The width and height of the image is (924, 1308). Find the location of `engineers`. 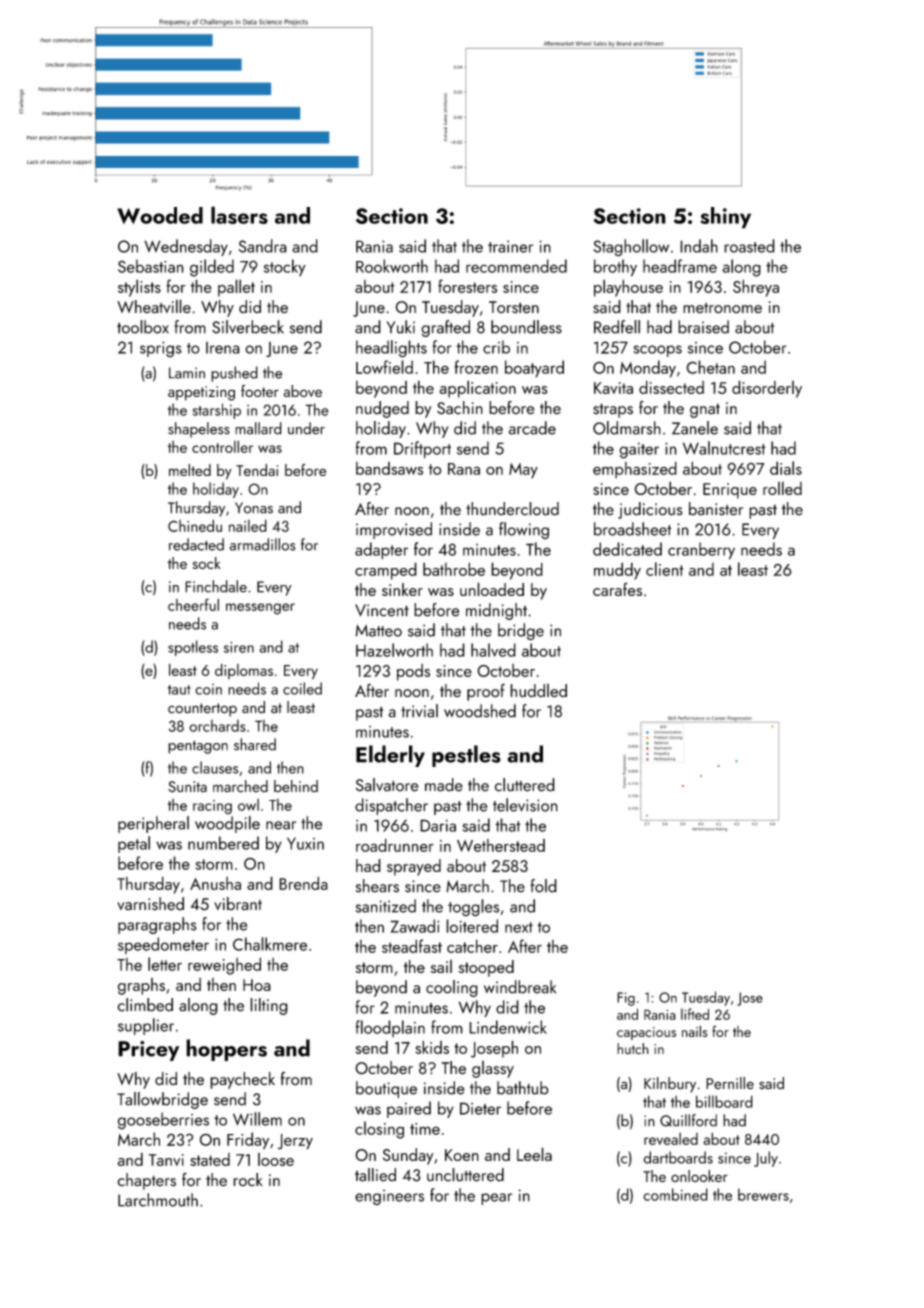

engineers is located at coordinates (389, 1197).
